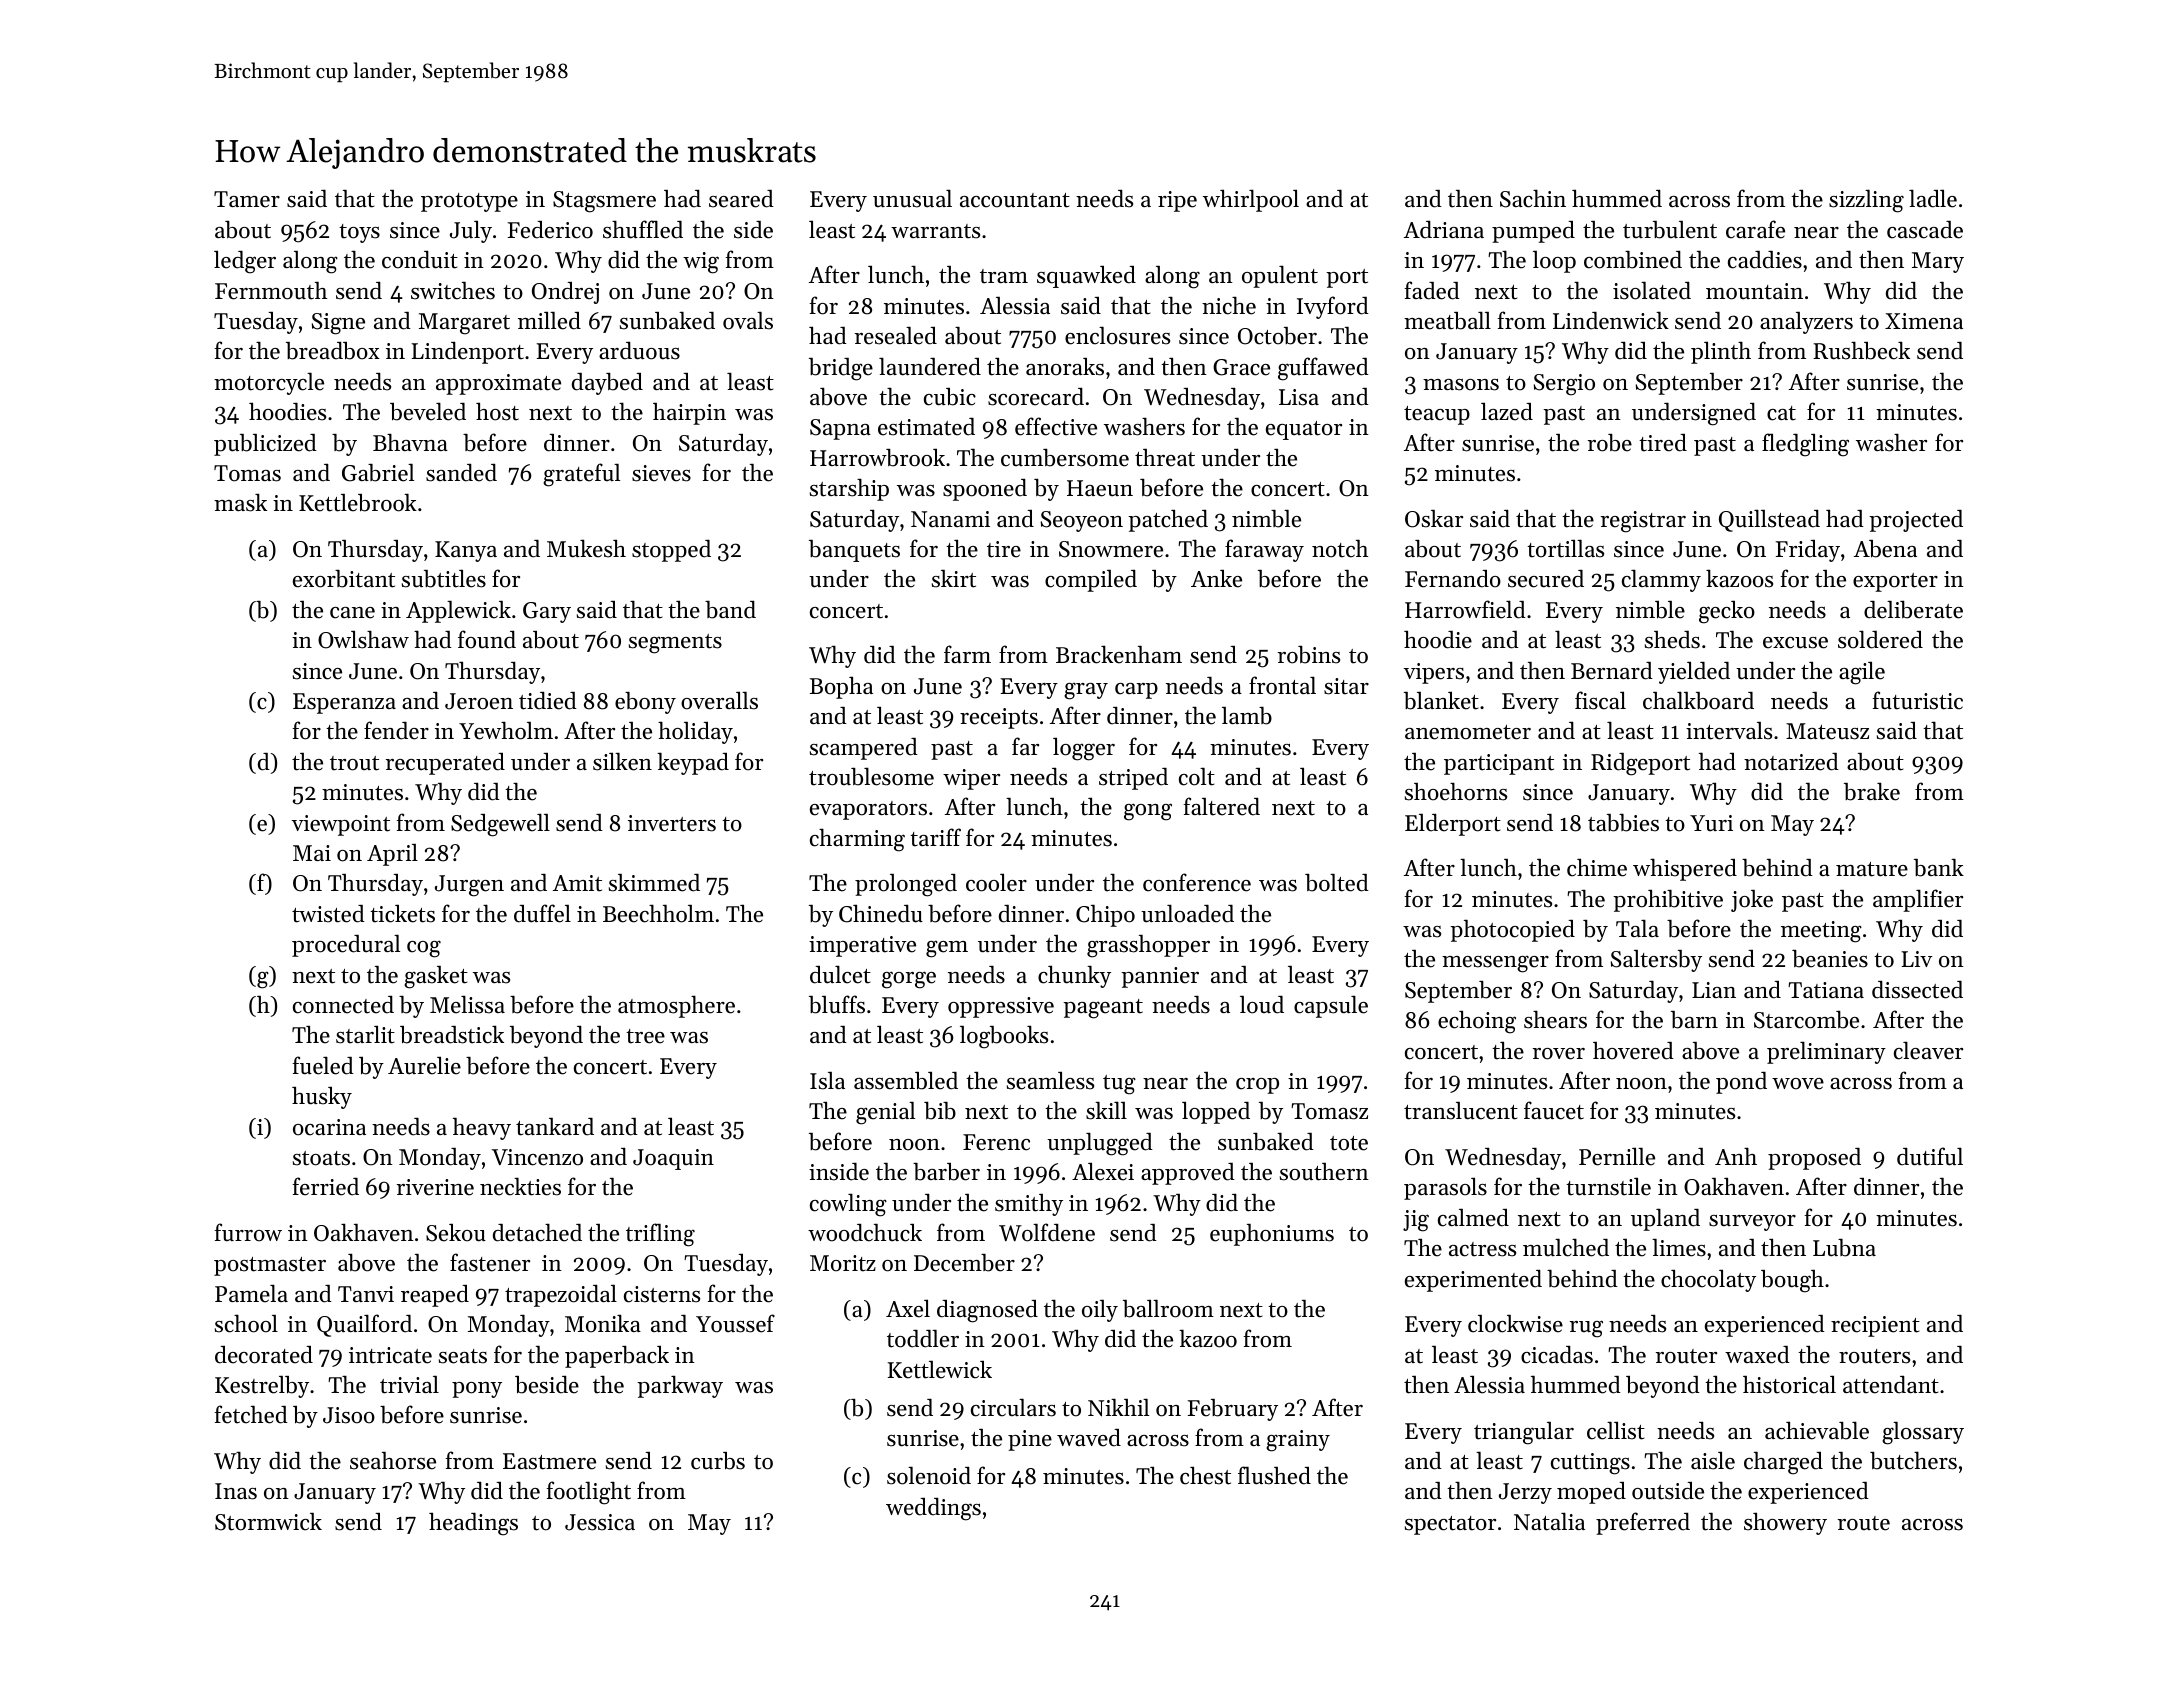  What do you see at coordinates (1197, 776) in the screenshot?
I see `colt` at bounding box center [1197, 776].
